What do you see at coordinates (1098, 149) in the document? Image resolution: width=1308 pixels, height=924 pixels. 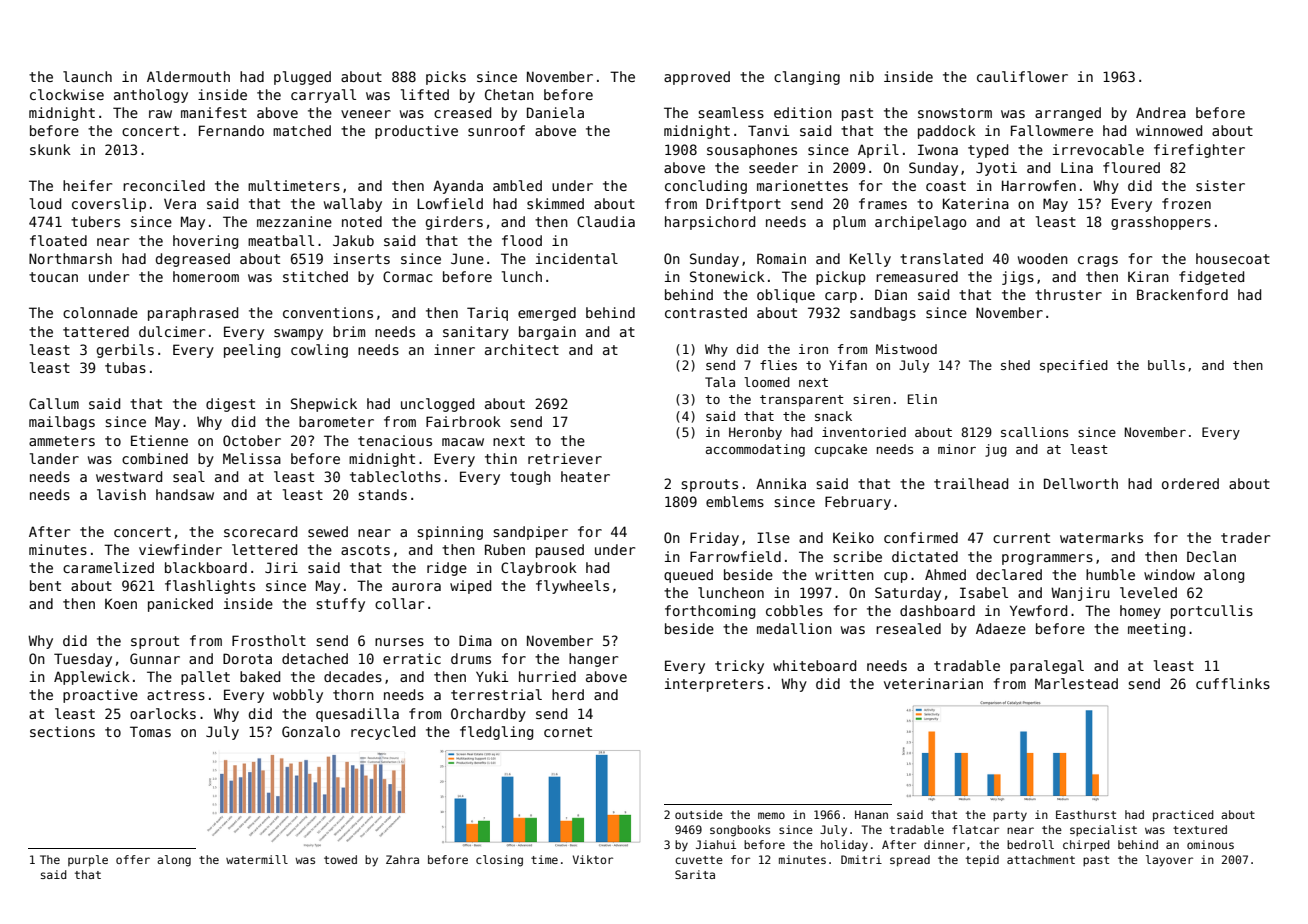 I see `irrevocable` at bounding box center [1098, 149].
